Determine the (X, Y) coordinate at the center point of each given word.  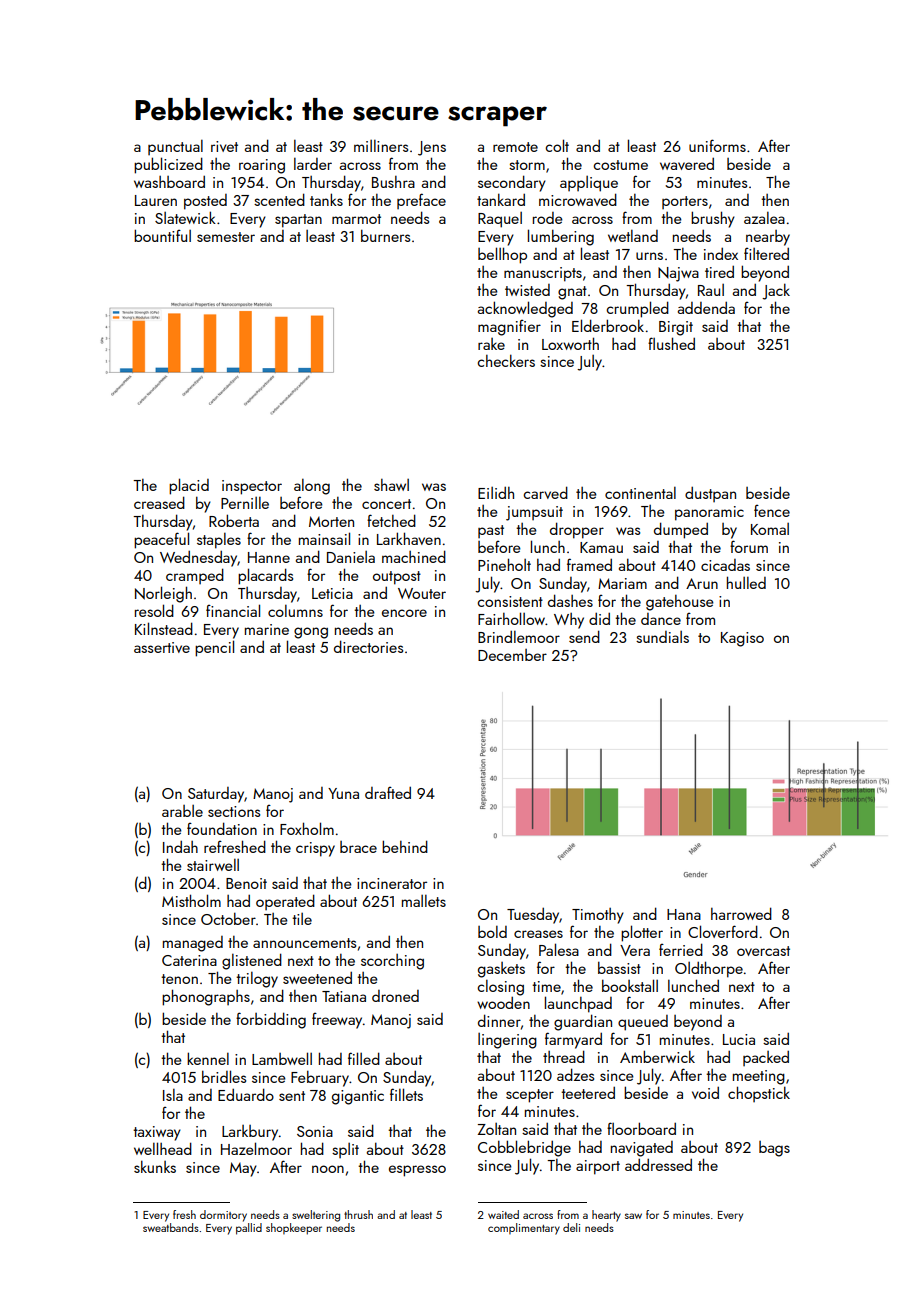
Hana (684, 914)
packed (766, 1058)
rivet (224, 146)
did (599, 618)
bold (492, 931)
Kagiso (742, 639)
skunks (155, 1166)
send (584, 636)
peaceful (161, 540)
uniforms (717, 145)
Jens (432, 148)
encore (404, 613)
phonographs (206, 997)
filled (364, 1058)
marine (267, 629)
